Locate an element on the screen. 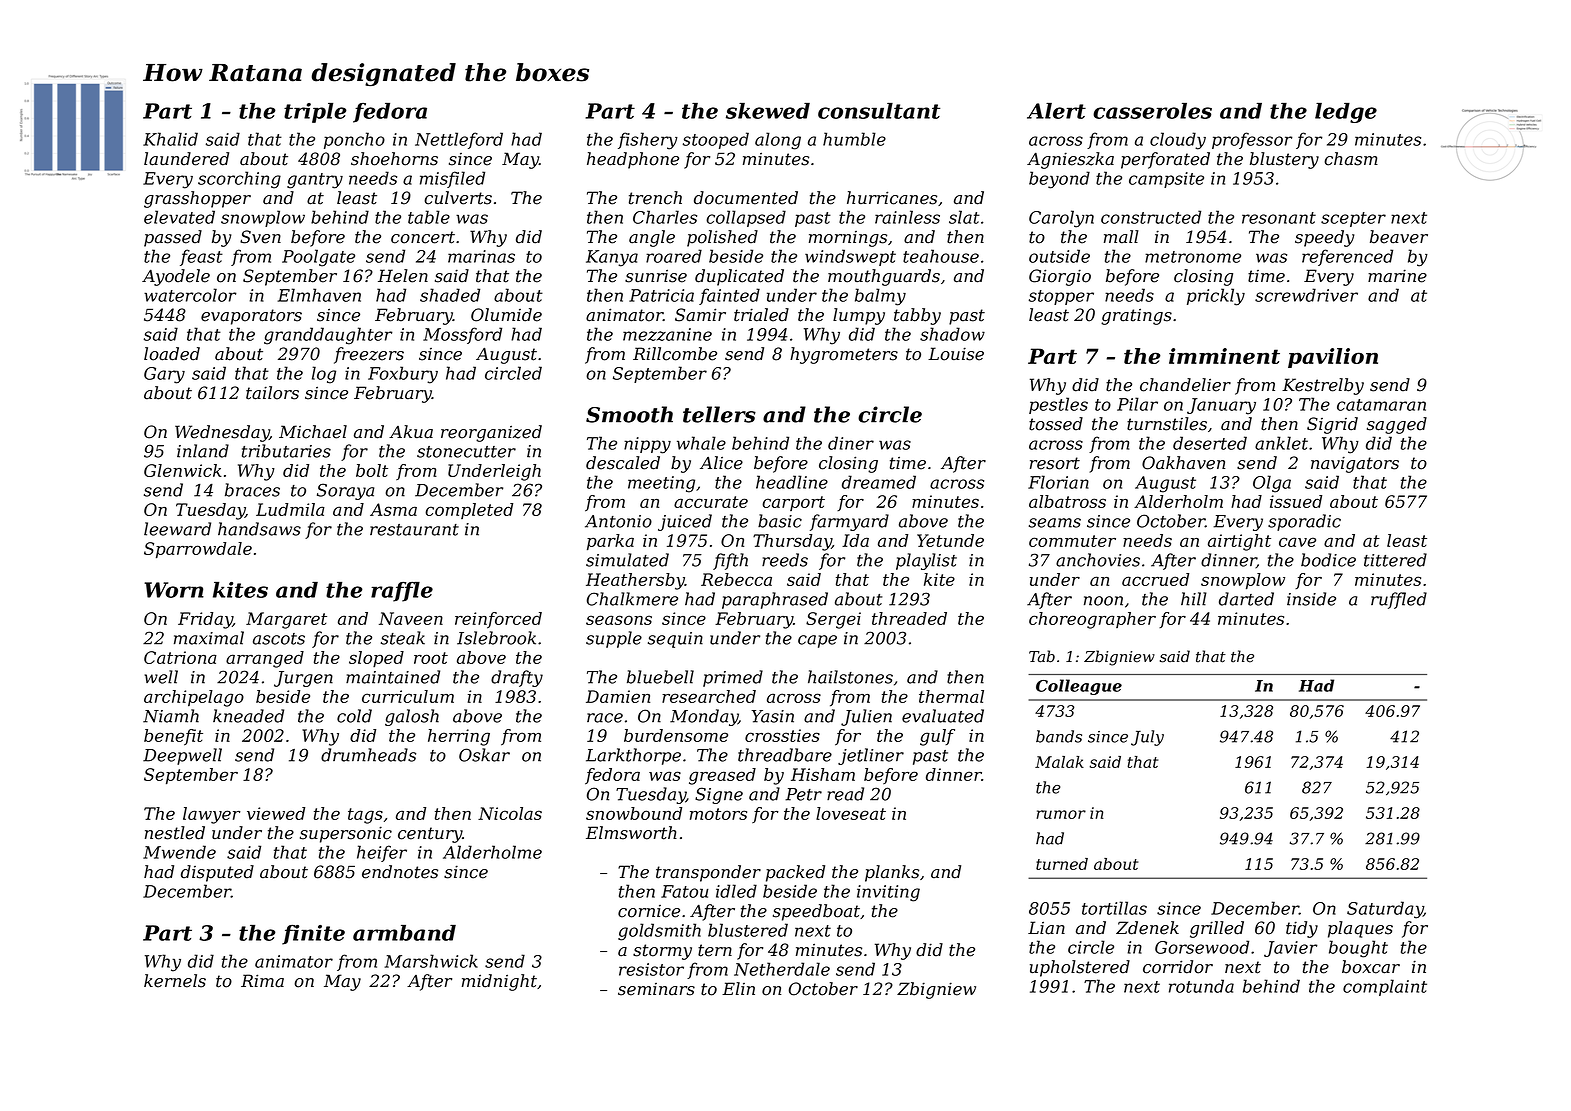 The height and width of the screenshot is (1111, 1571). Rima is located at coordinates (262, 981).
